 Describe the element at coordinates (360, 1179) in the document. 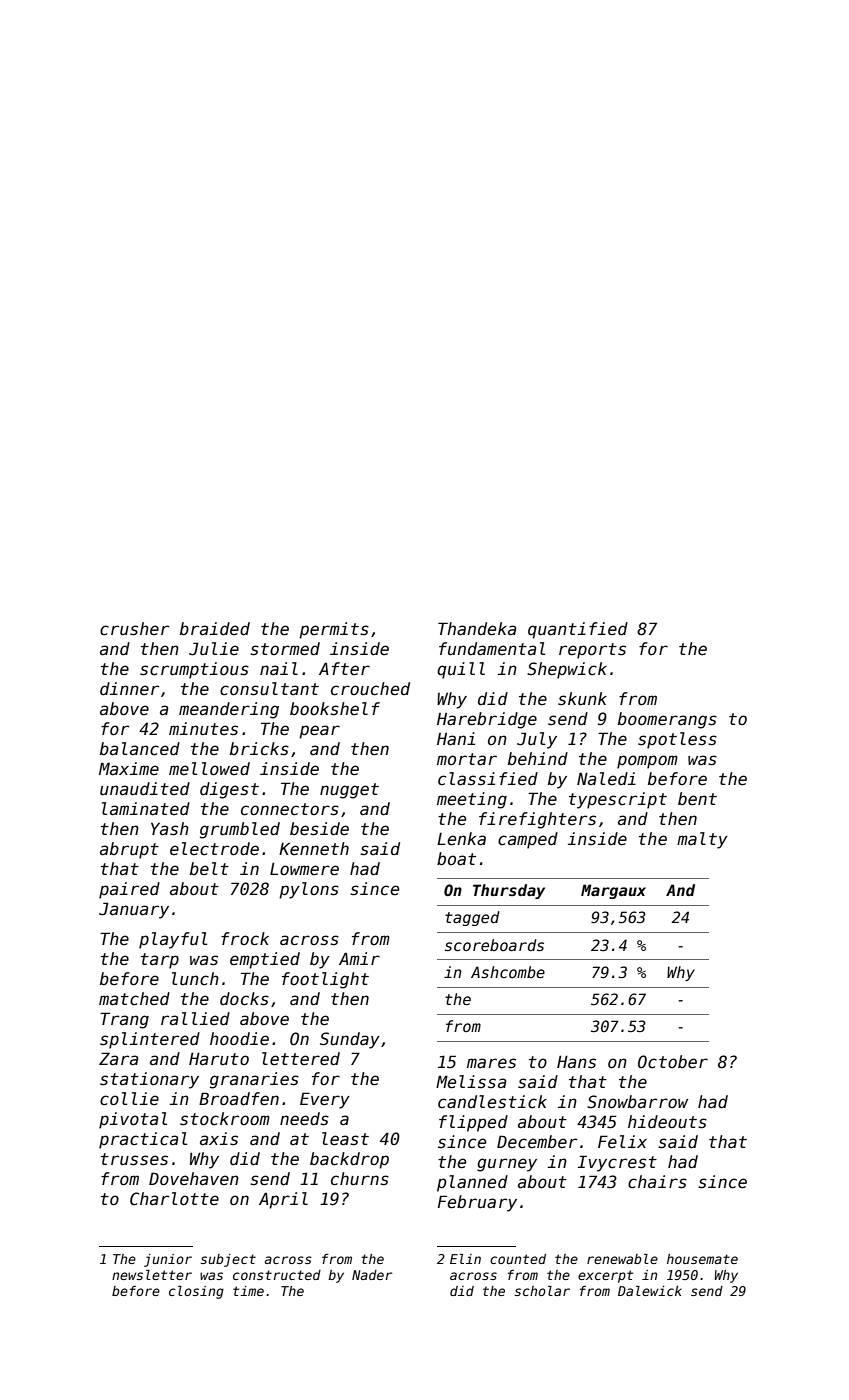

I see `churns` at that location.
